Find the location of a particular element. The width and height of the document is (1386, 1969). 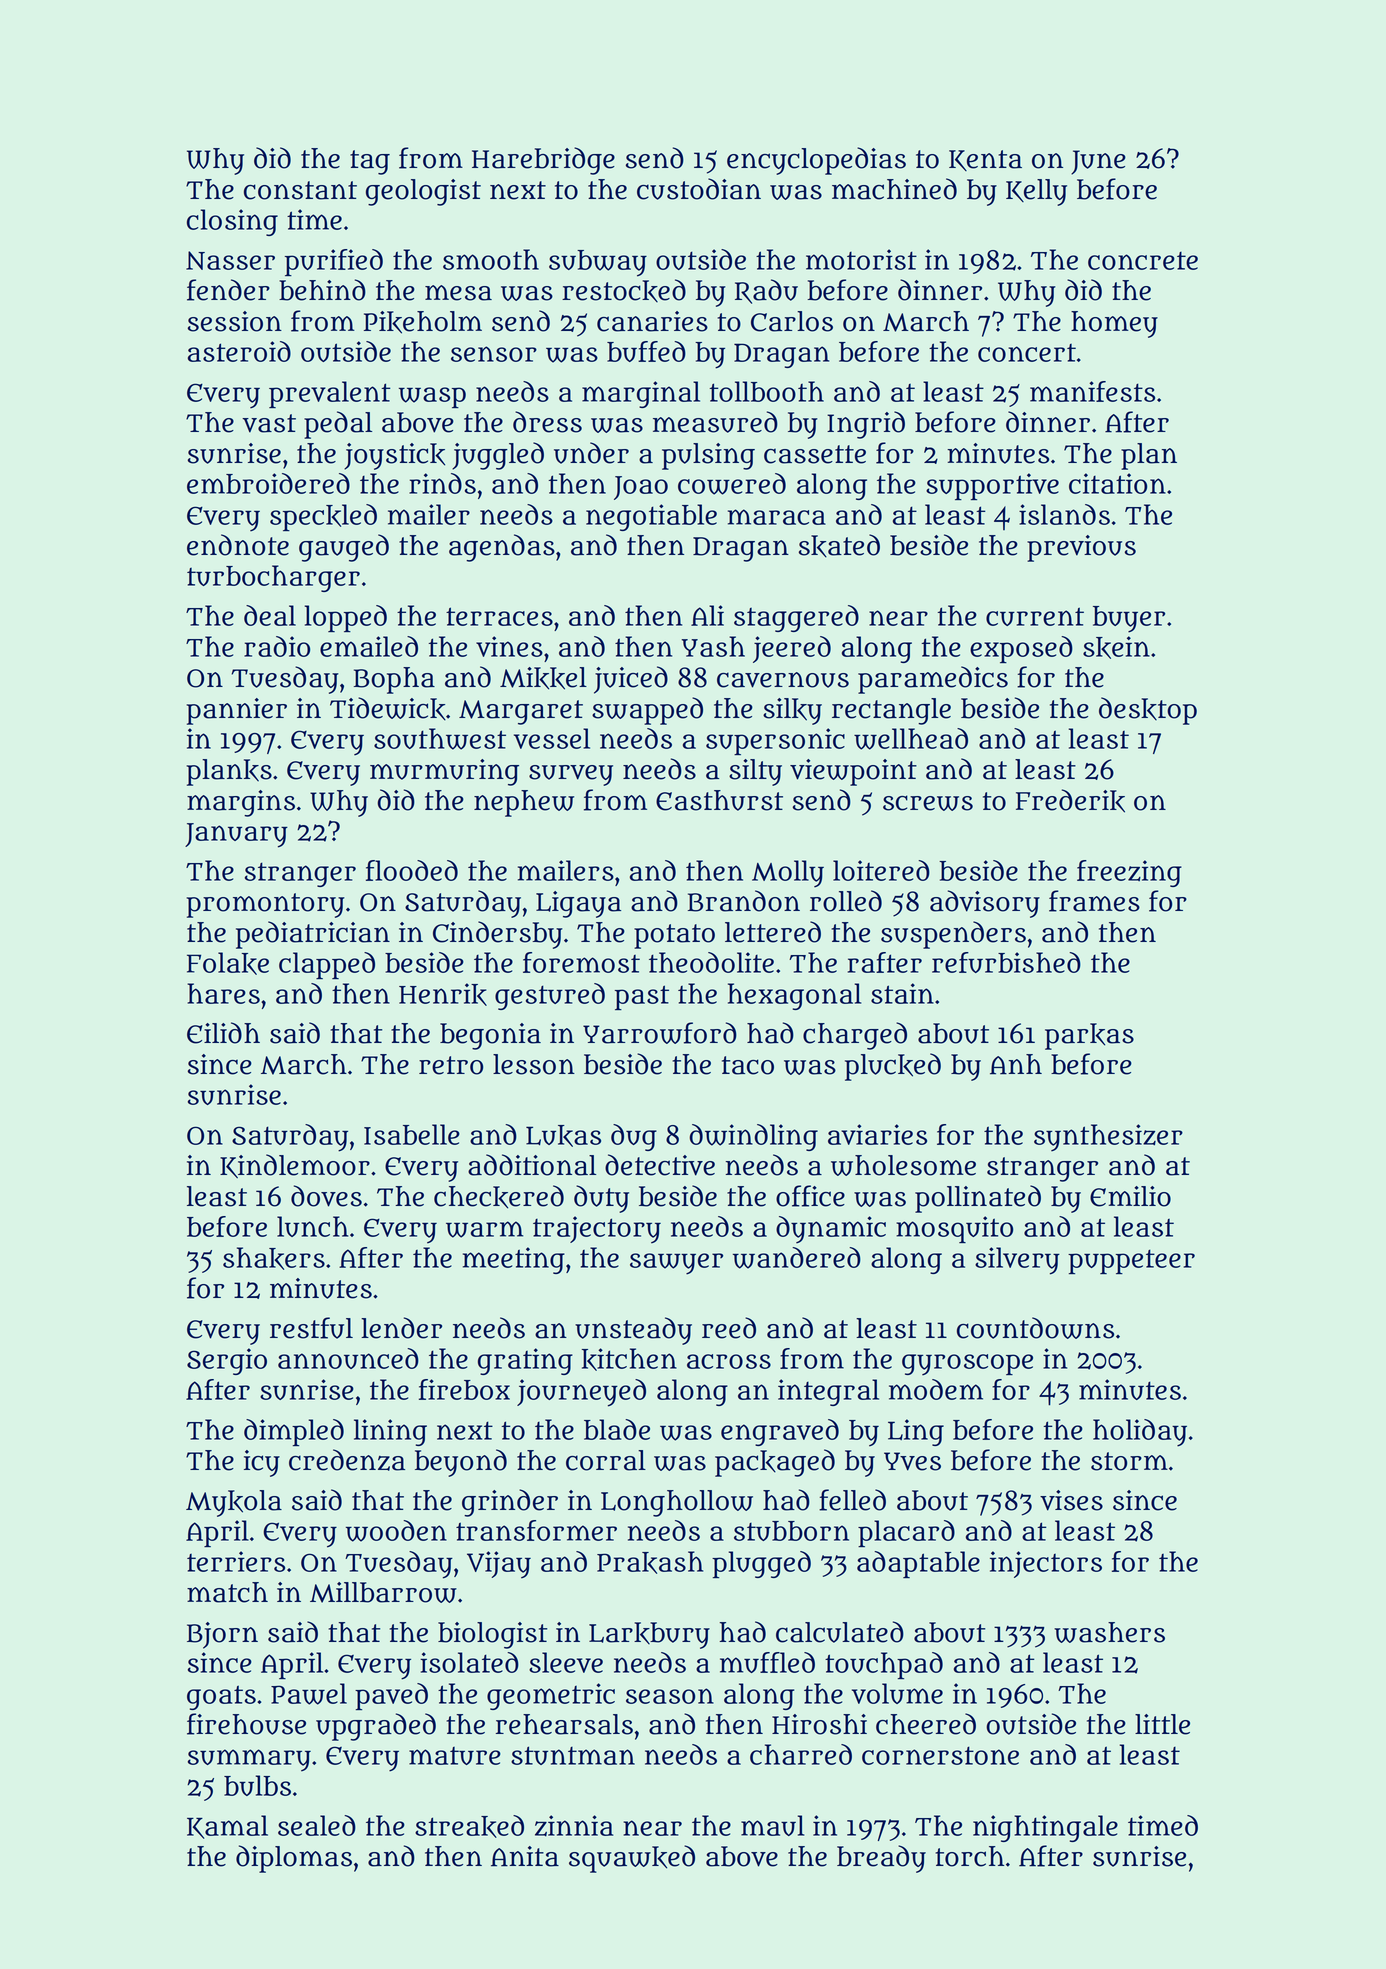

hares is located at coordinates (223, 993).
